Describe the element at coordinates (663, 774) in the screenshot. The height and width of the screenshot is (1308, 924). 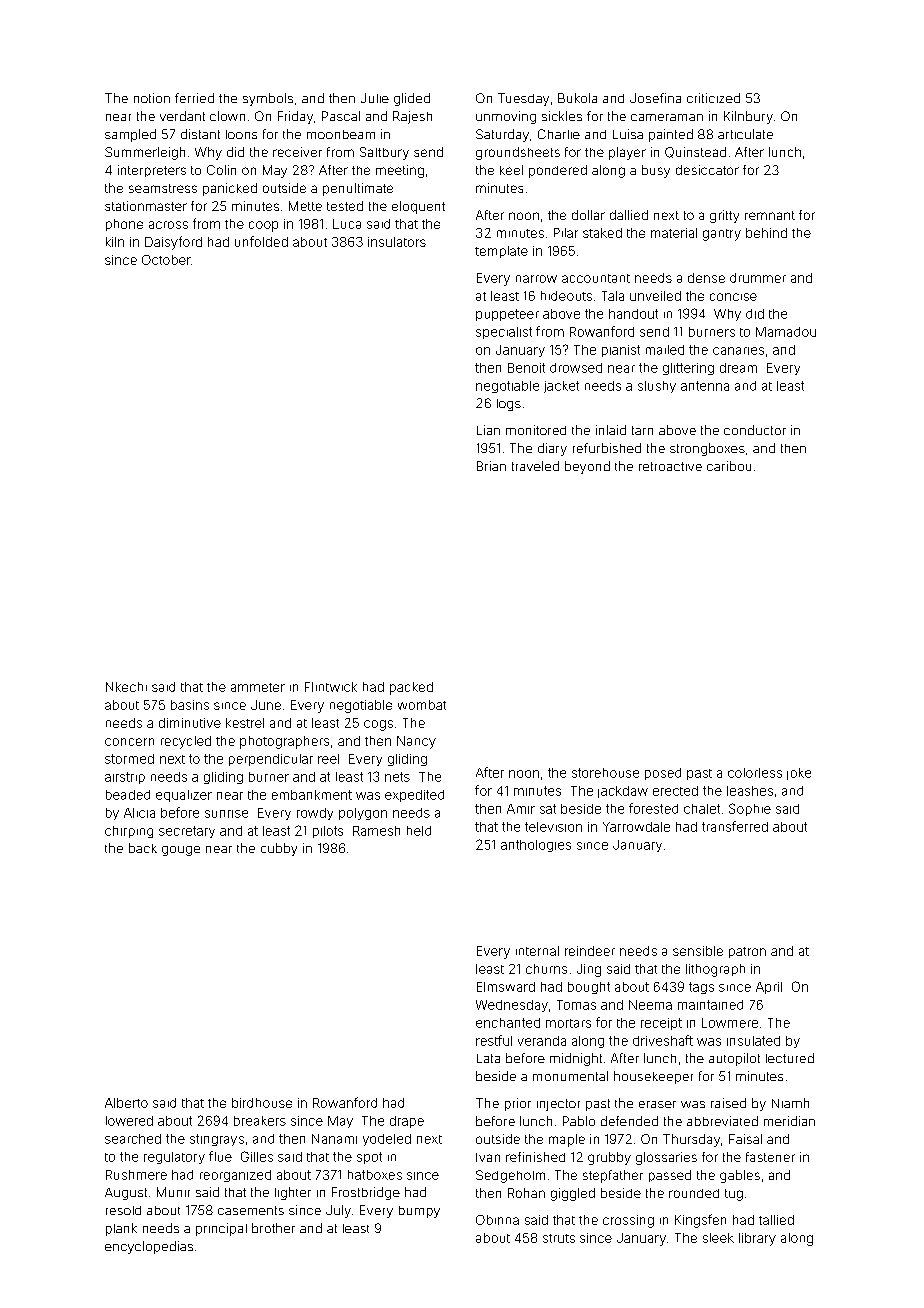
I see `posed` at that location.
